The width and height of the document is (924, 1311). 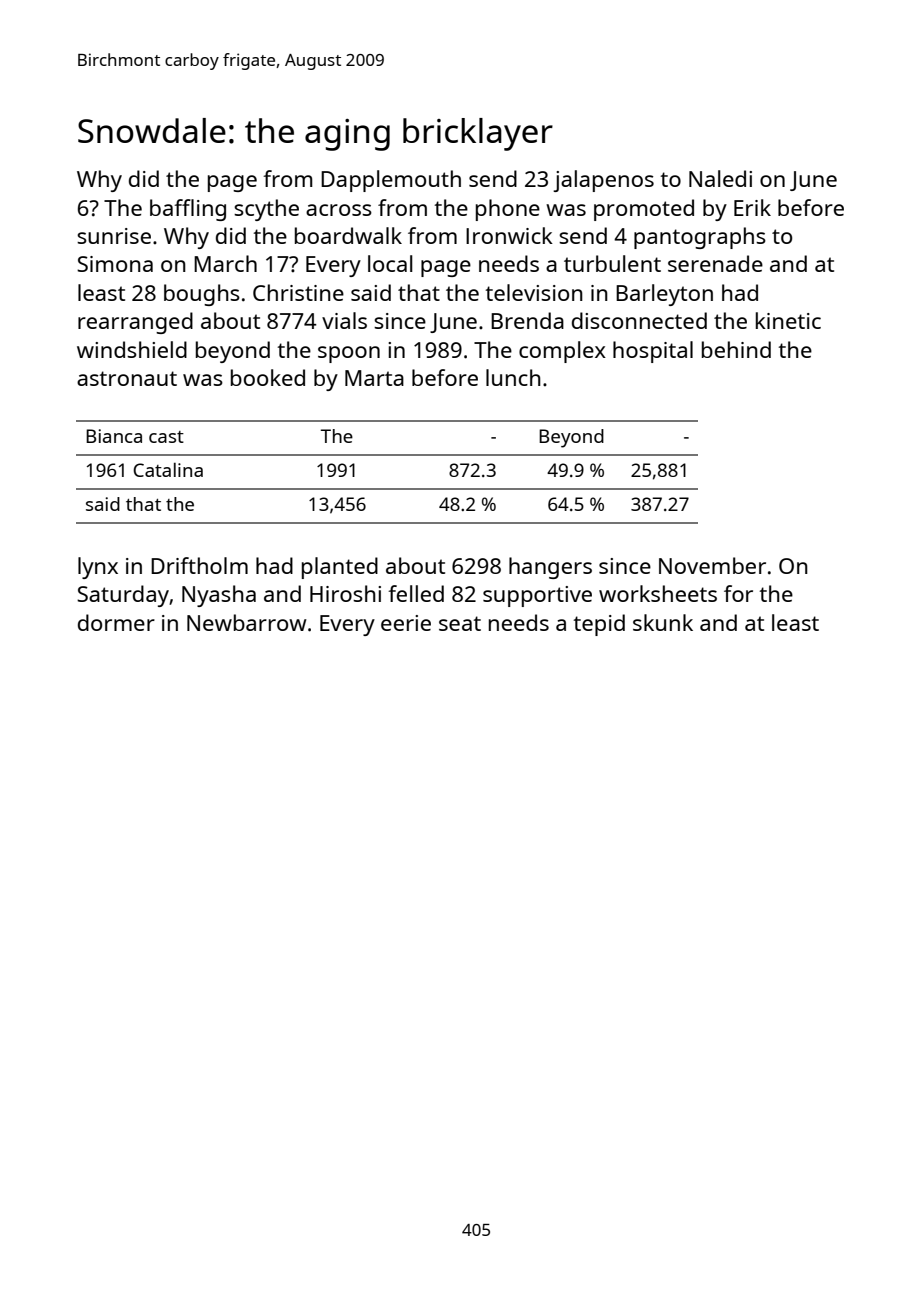 What do you see at coordinates (550, 568) in the document?
I see `hangers` at bounding box center [550, 568].
